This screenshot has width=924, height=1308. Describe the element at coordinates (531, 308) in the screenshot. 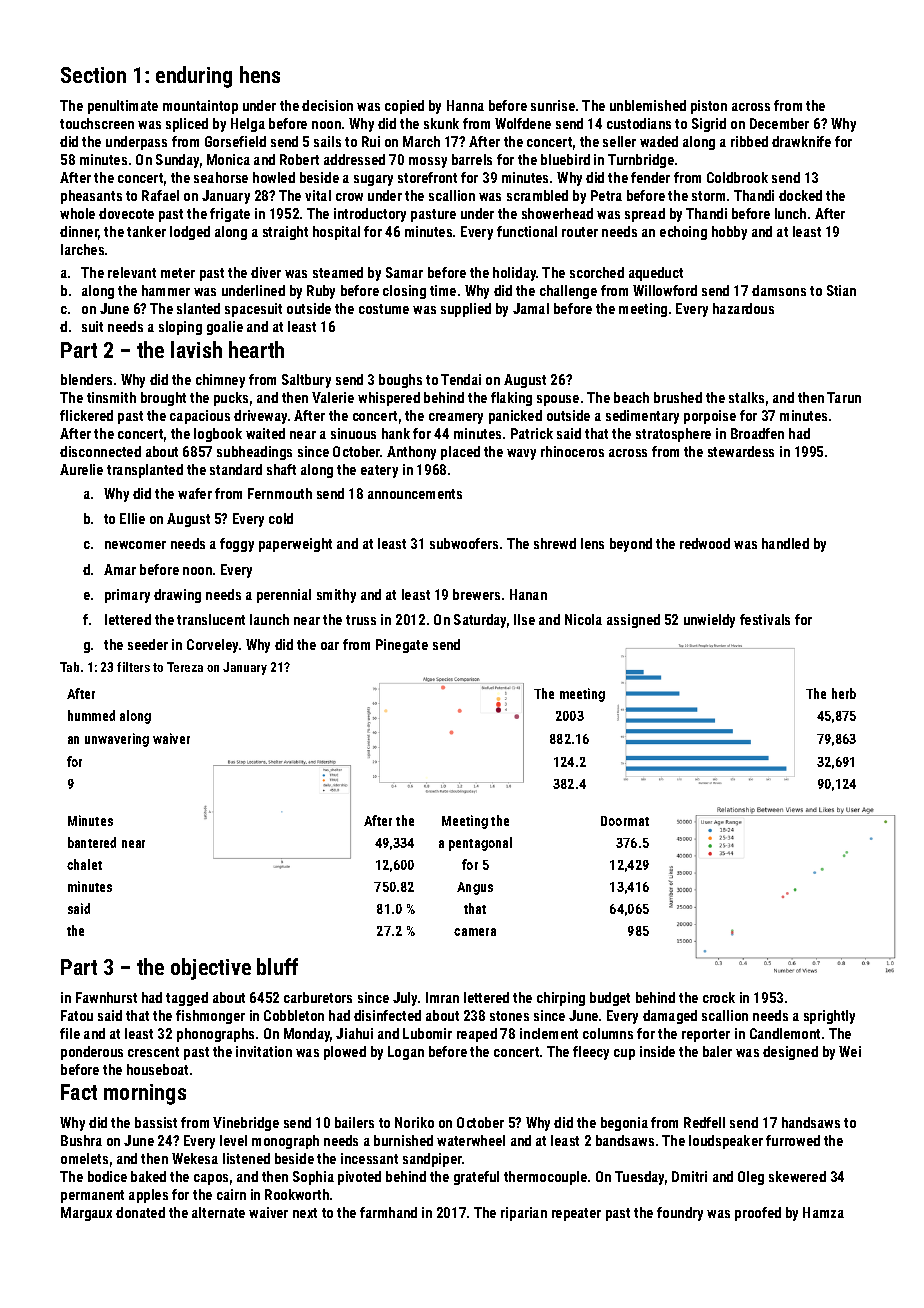

I see `Jamal` at that location.
